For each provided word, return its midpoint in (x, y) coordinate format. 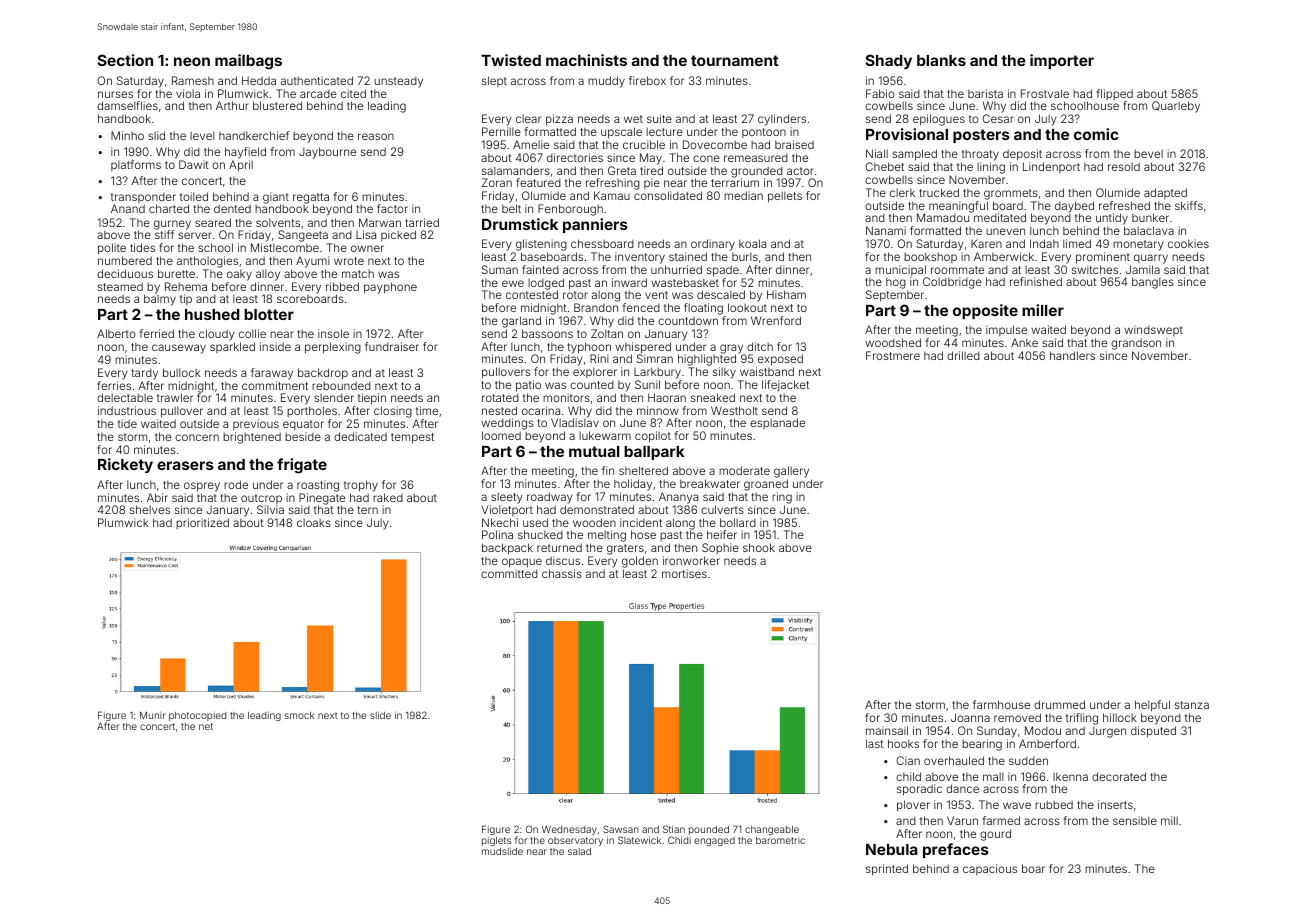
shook (759, 547)
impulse (1006, 330)
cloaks (314, 523)
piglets (496, 841)
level (202, 135)
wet (633, 119)
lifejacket (785, 385)
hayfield (245, 153)
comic (1096, 134)
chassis (562, 573)
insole (333, 333)
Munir (153, 715)
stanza (1192, 705)
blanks (941, 60)
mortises (684, 573)
